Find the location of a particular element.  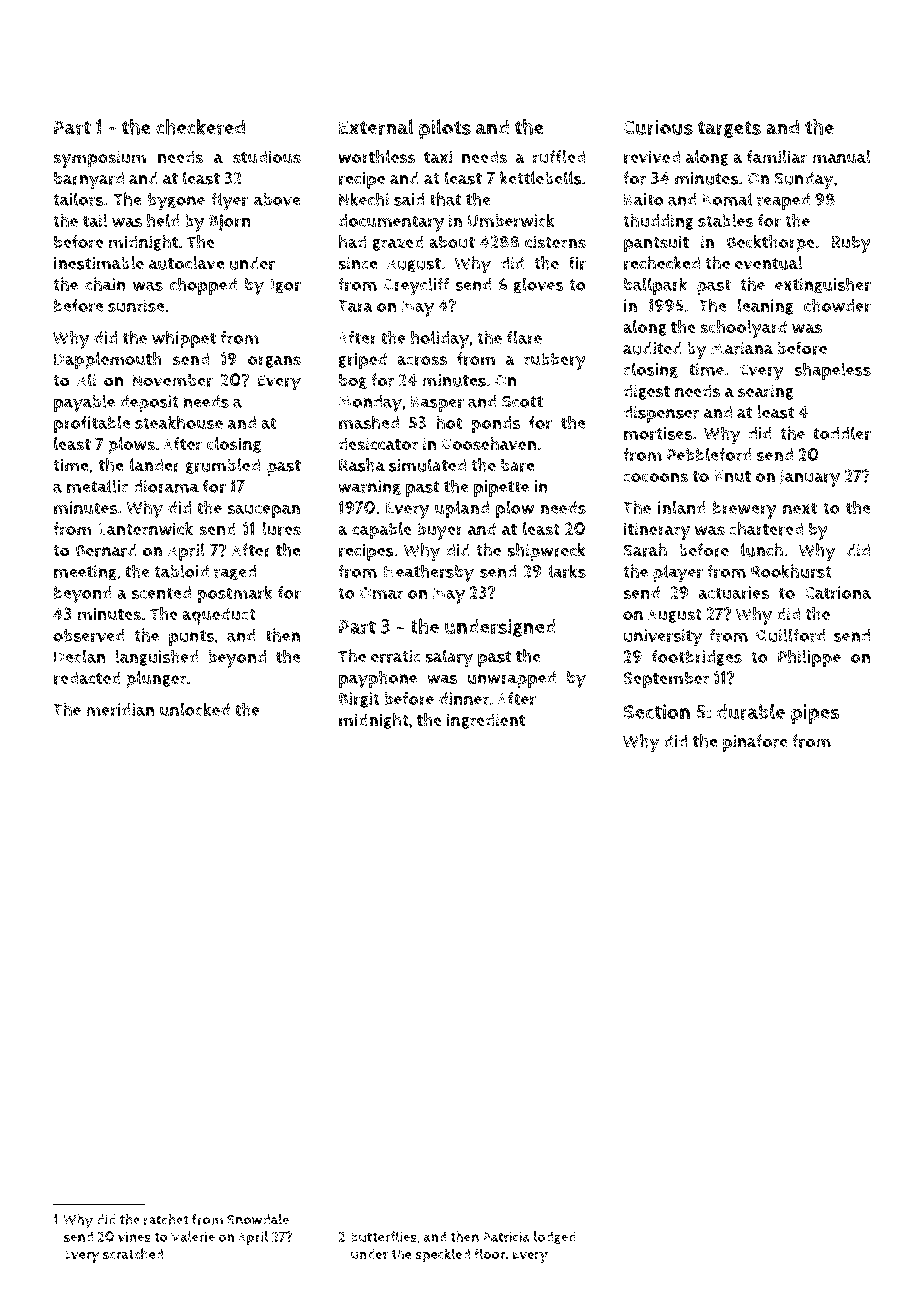

pinafore is located at coordinates (755, 743).
